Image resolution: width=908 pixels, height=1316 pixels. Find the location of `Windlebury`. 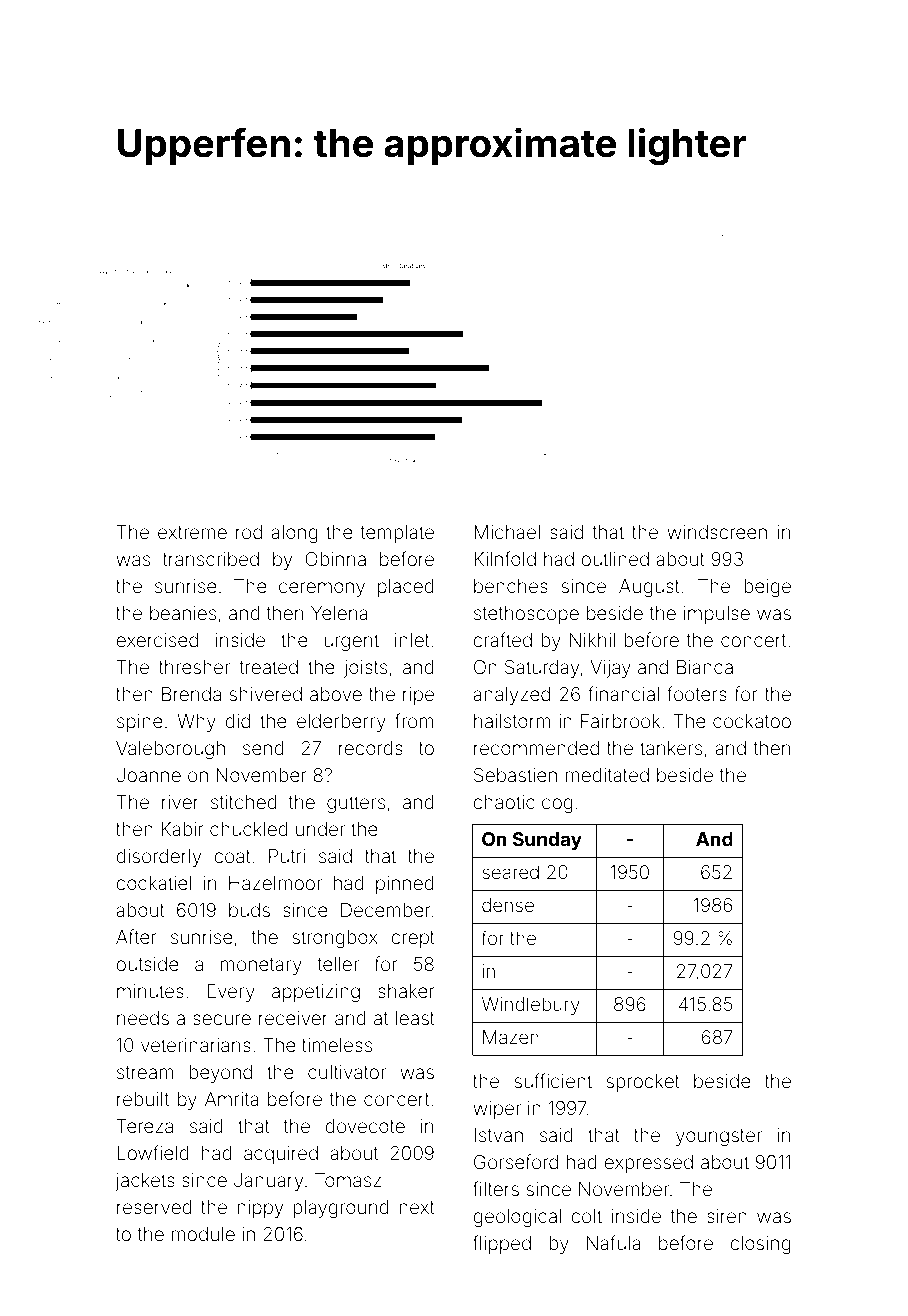

Windlebury is located at coordinates (531, 1006).
